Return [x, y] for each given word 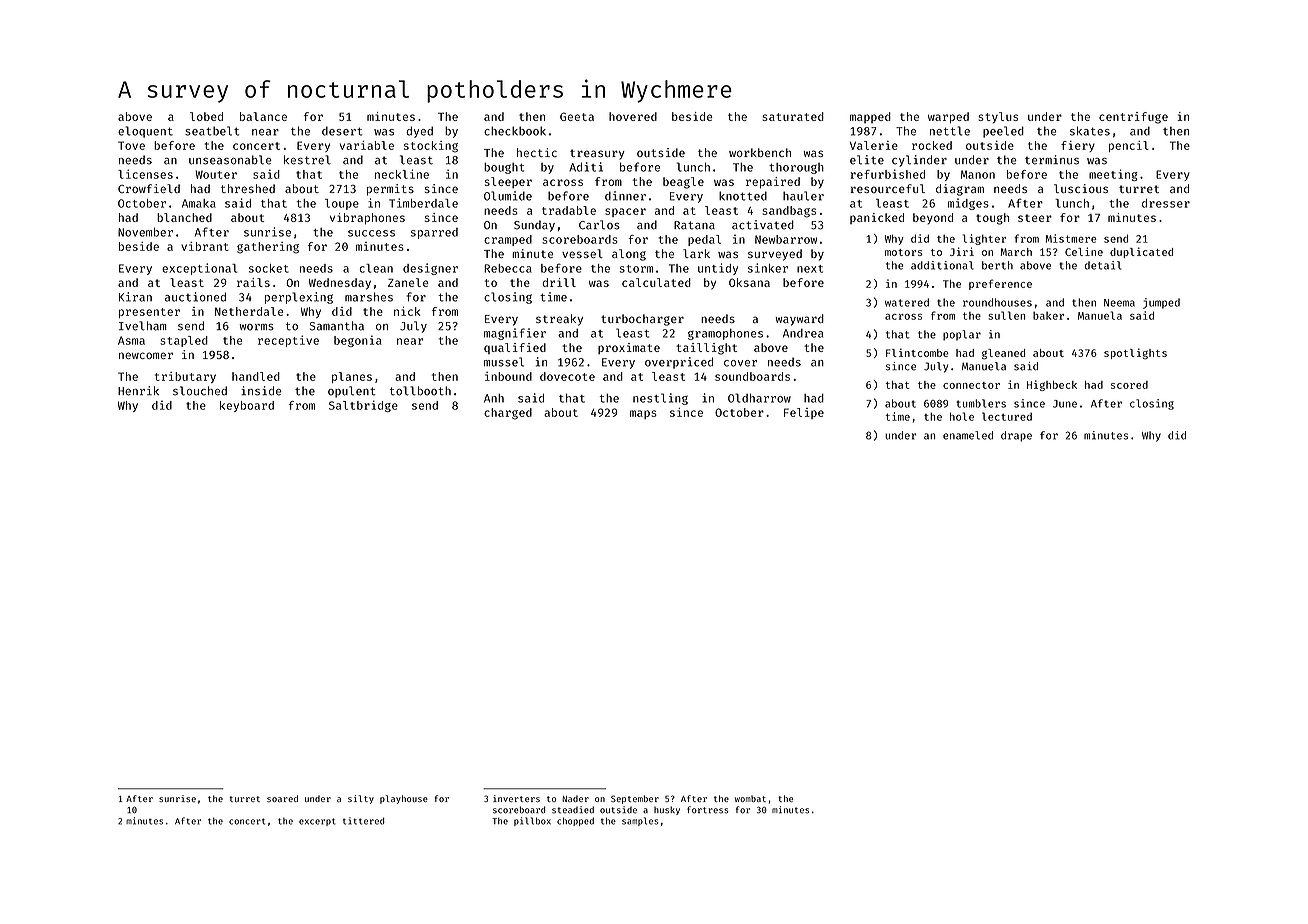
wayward [799, 320]
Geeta [577, 116]
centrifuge [1133, 118]
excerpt [317, 822]
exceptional [200, 269]
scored [1129, 385]
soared [282, 798]
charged [508, 414]
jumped [1161, 303]
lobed [206, 116]
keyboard [247, 406]
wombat [750, 798]
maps [643, 414]
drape [1016, 436]
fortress [708, 810]
